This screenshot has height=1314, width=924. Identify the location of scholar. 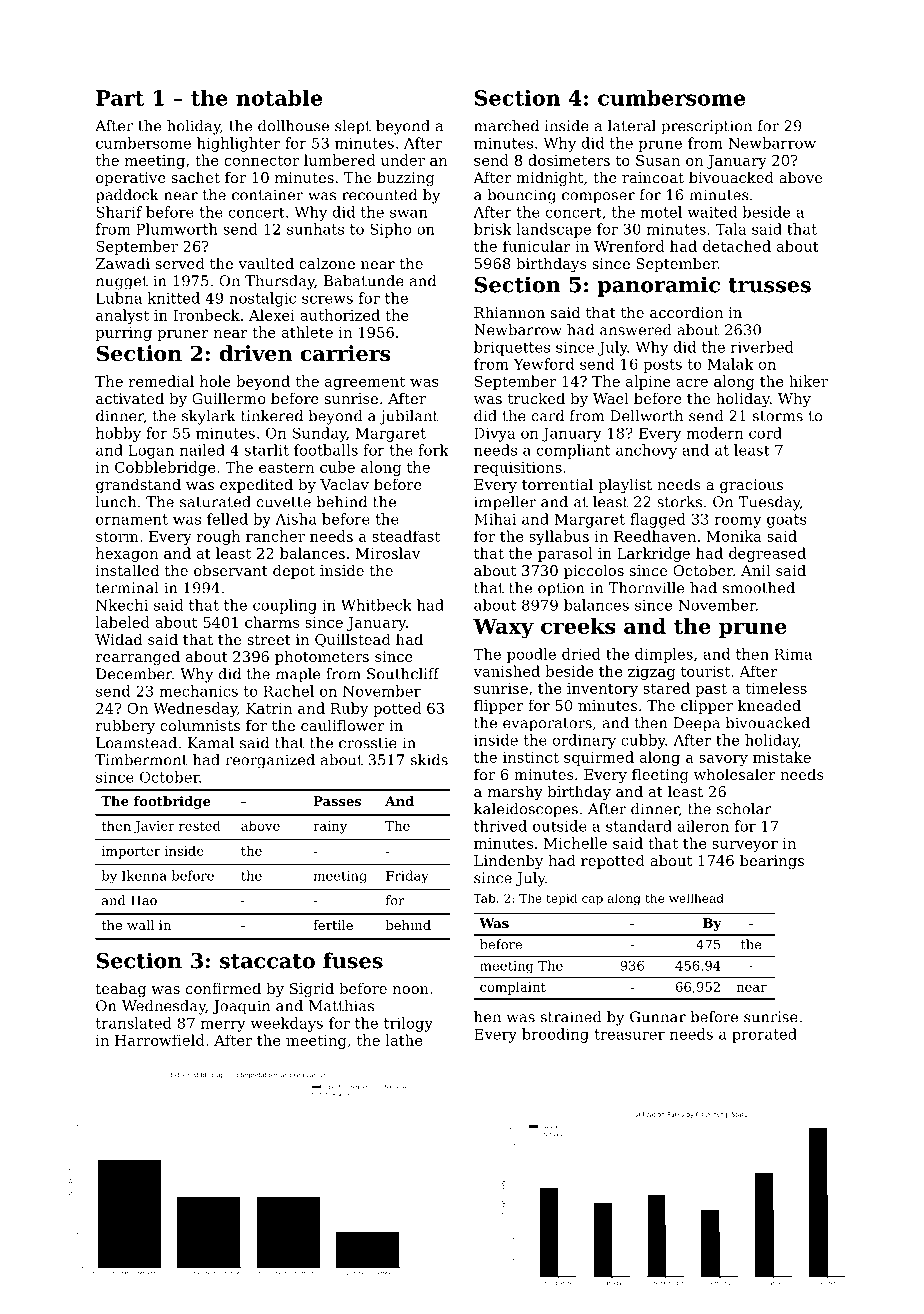
(744, 809).
